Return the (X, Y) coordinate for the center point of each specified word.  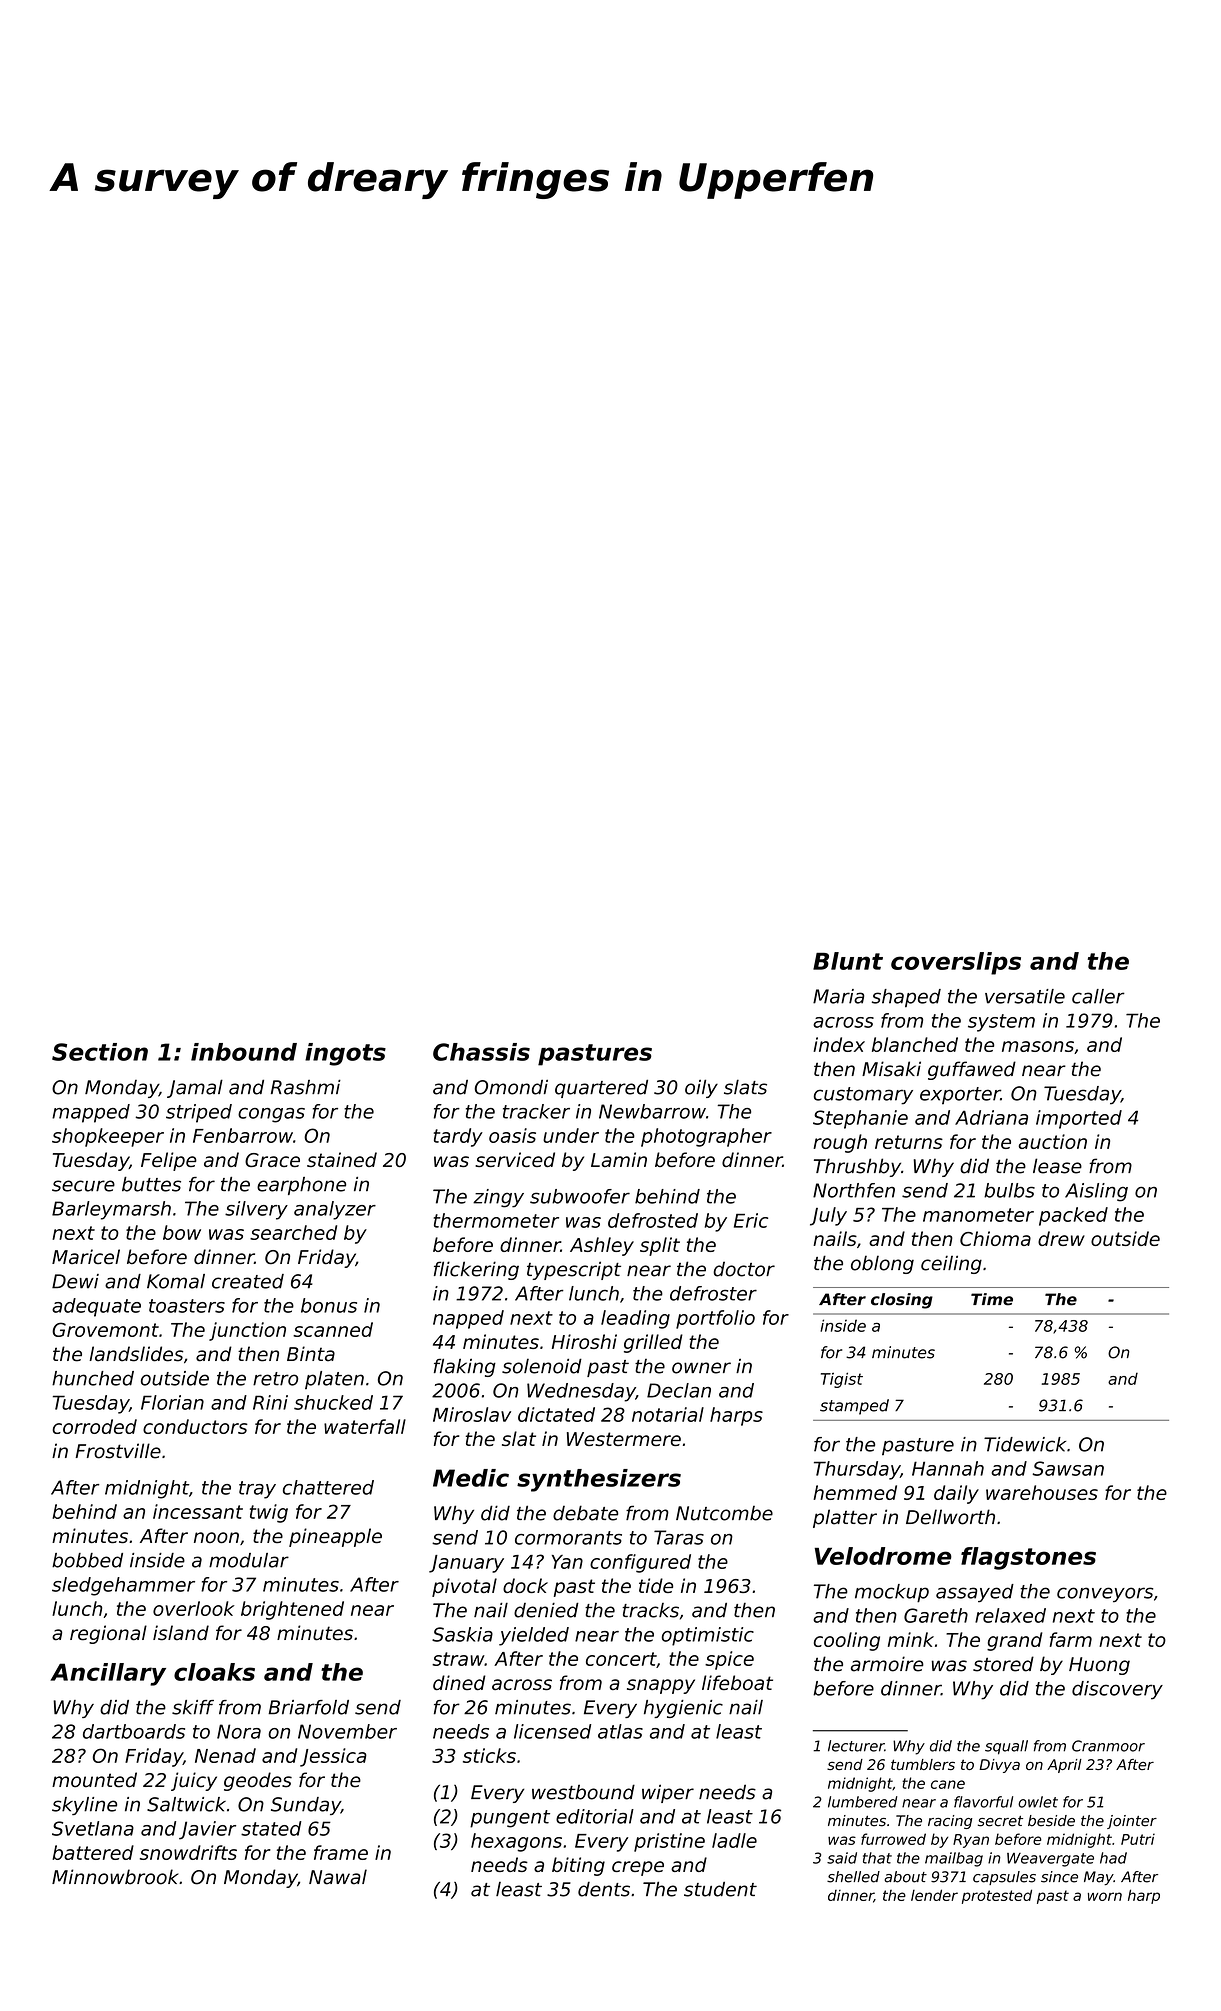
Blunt (848, 961)
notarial (668, 1414)
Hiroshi (584, 1341)
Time (992, 1299)
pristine (669, 1842)
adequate (96, 1307)
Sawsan (1068, 1468)
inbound (244, 1052)
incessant (198, 1511)
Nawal (338, 1877)
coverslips (956, 963)
